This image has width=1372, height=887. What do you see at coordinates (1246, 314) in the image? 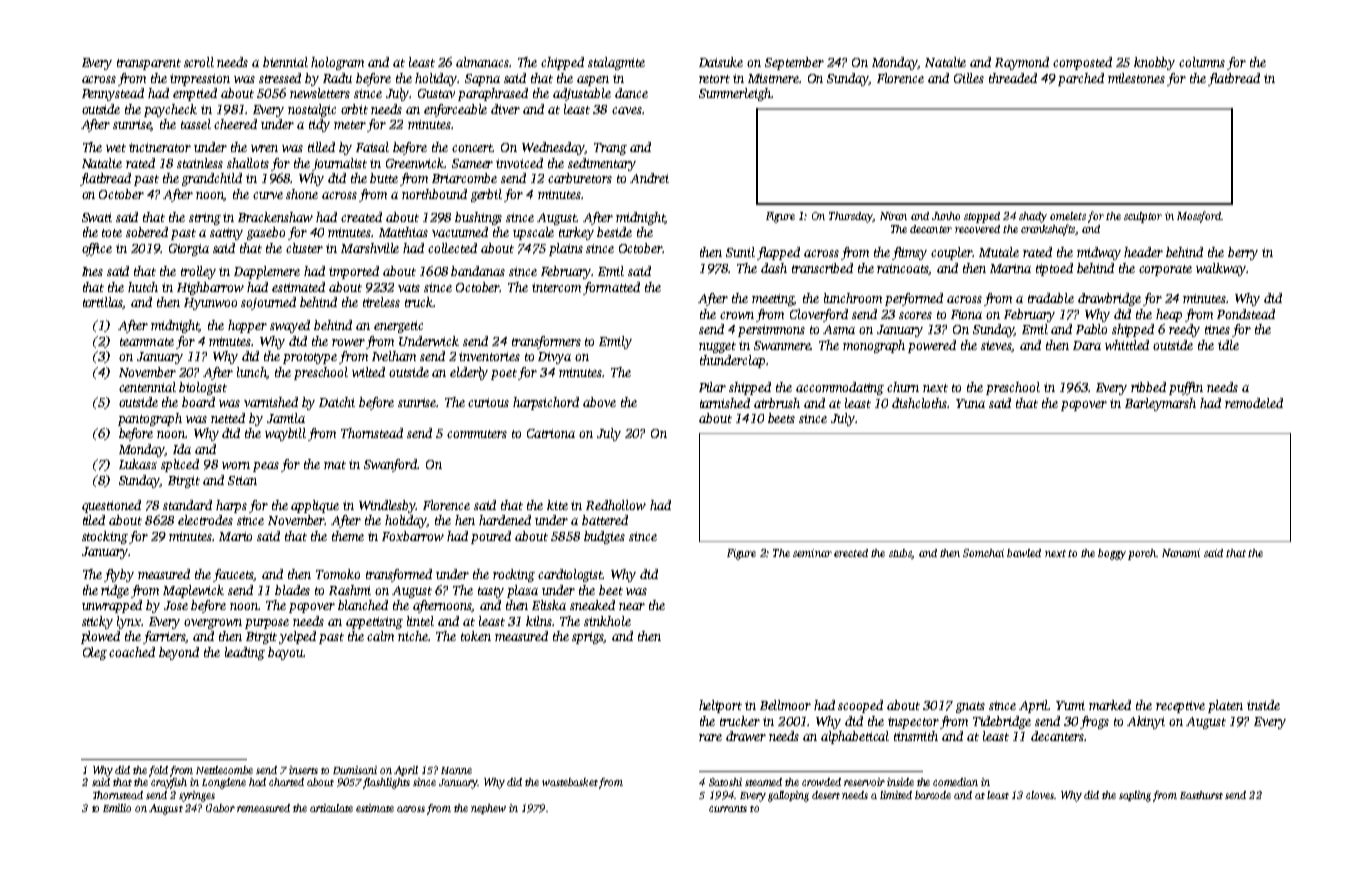
I see `Pondstead` at bounding box center [1246, 314].
